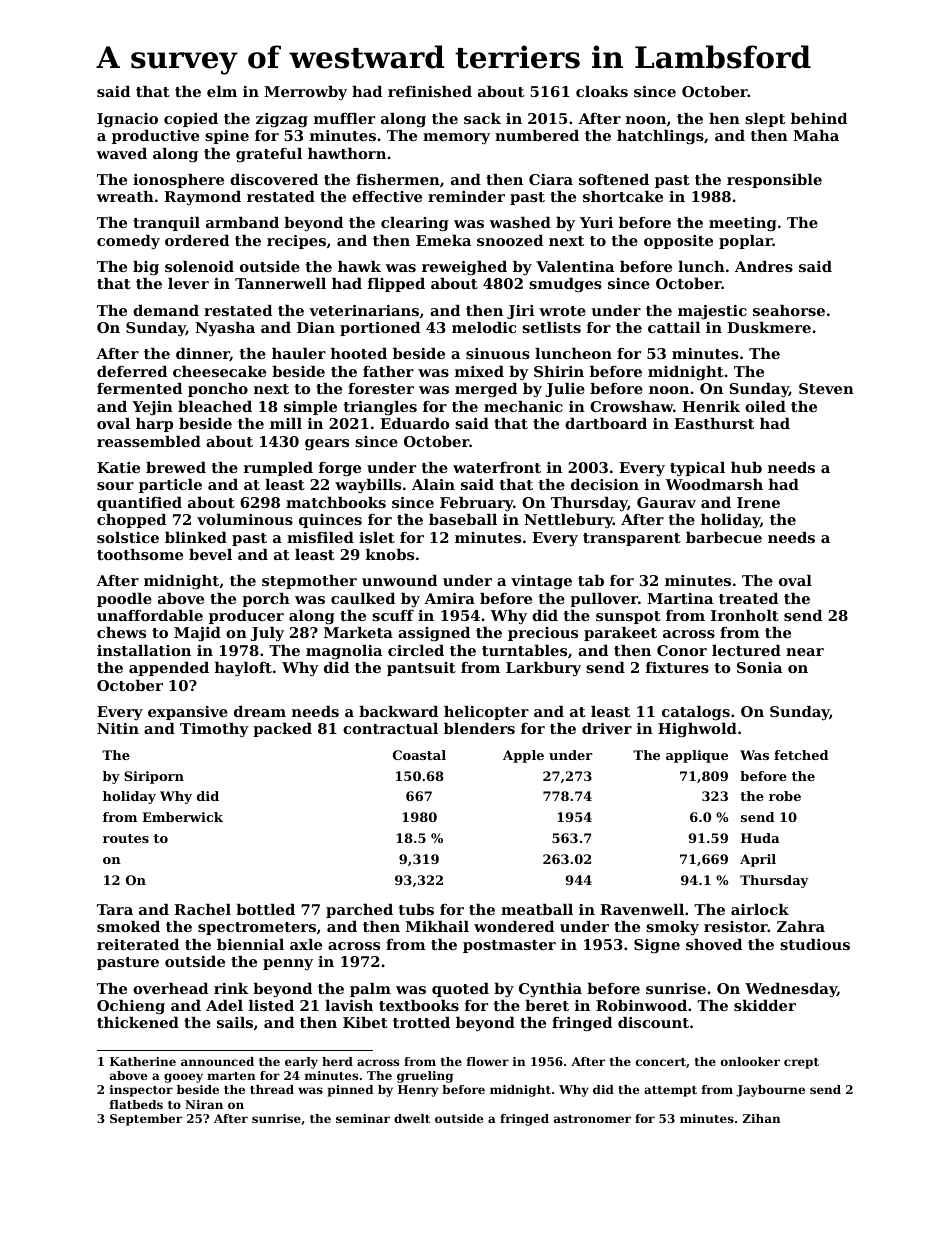  Describe the element at coordinates (551, 179) in the image. I see `Ciara` at that location.
